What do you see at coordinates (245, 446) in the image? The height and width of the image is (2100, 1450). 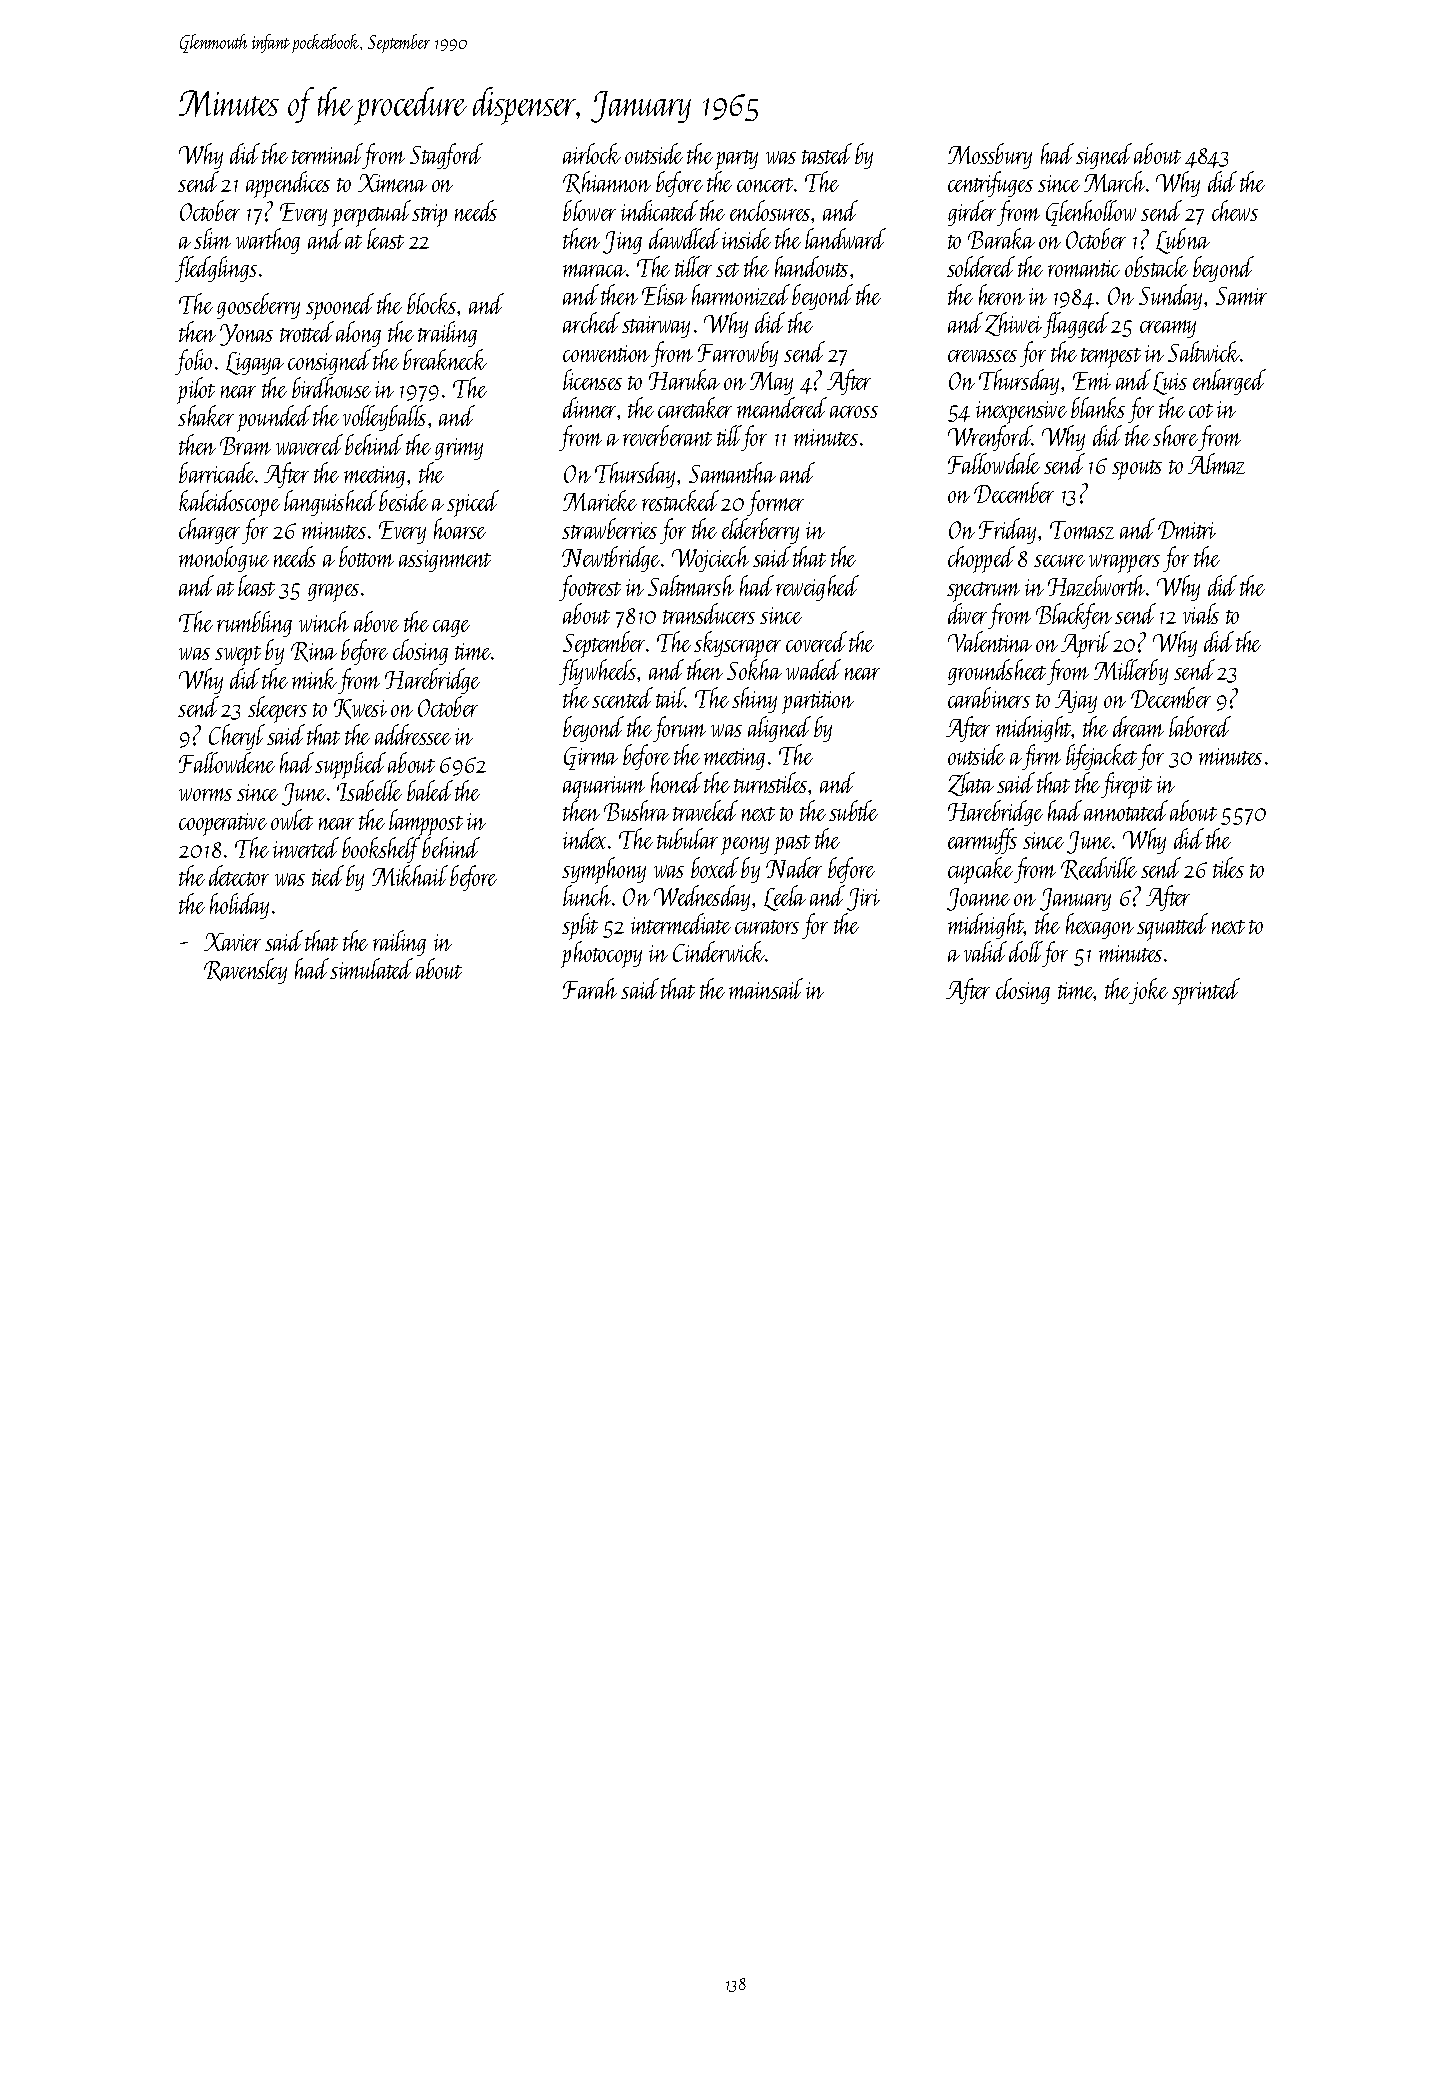 I see `Bram` at bounding box center [245, 446].
